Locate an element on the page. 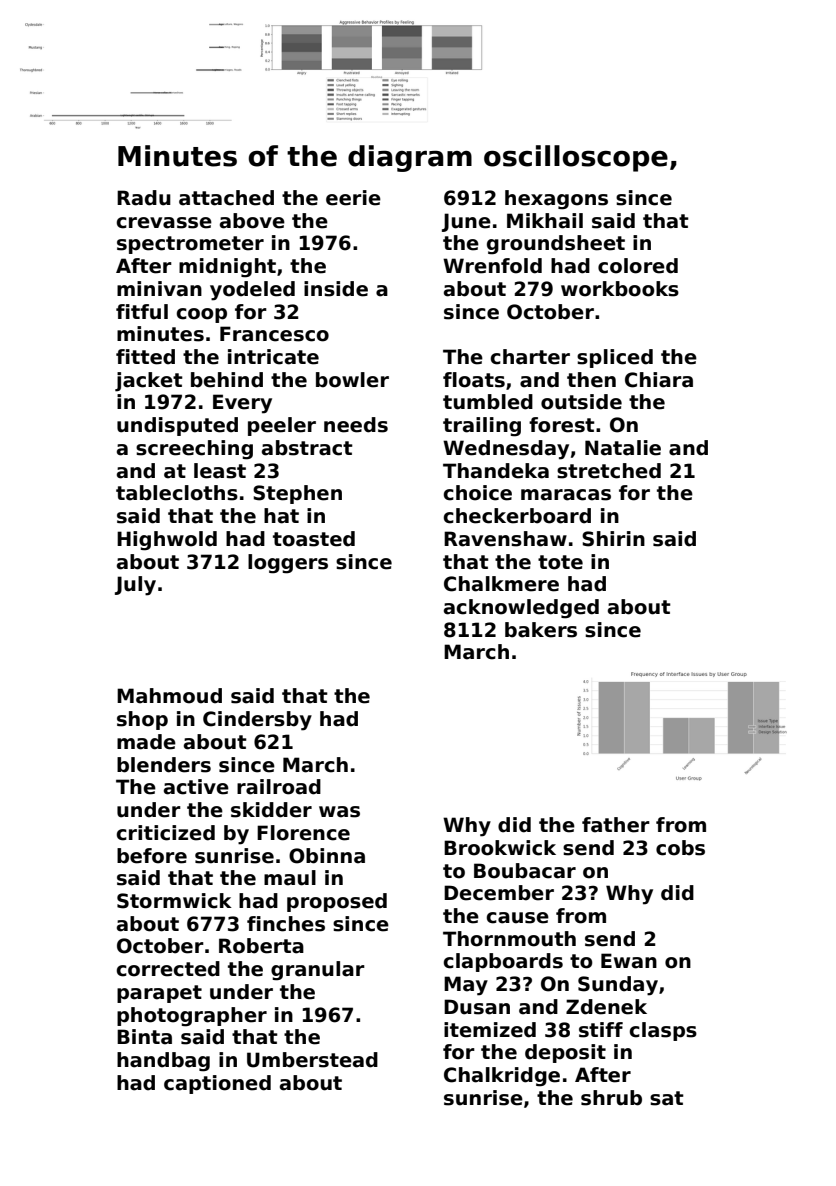 This document has height=1186, width=836. Radu is located at coordinates (144, 198).
